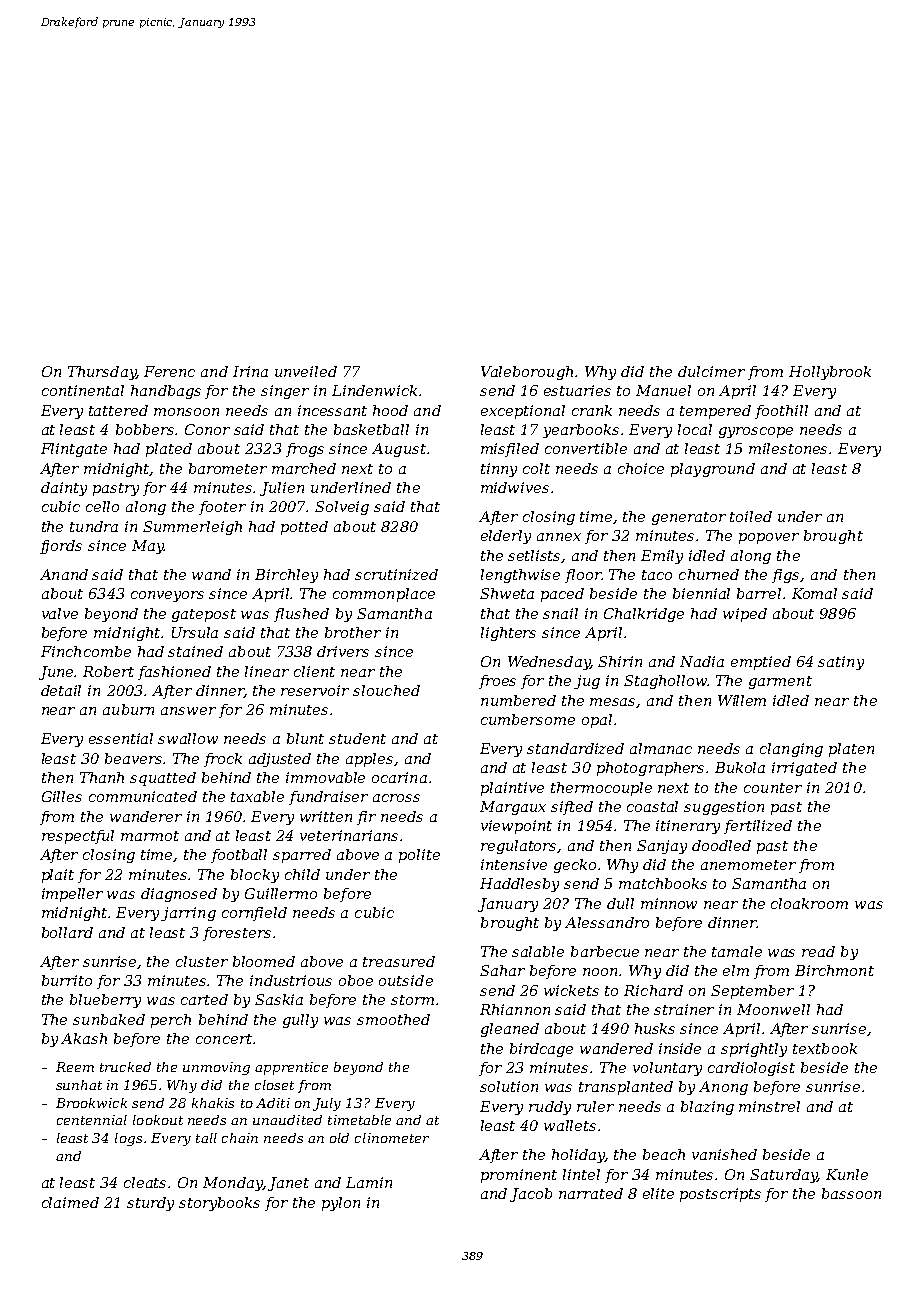 Image resolution: width=924 pixels, height=1308 pixels. I want to click on old, so click(339, 1138).
